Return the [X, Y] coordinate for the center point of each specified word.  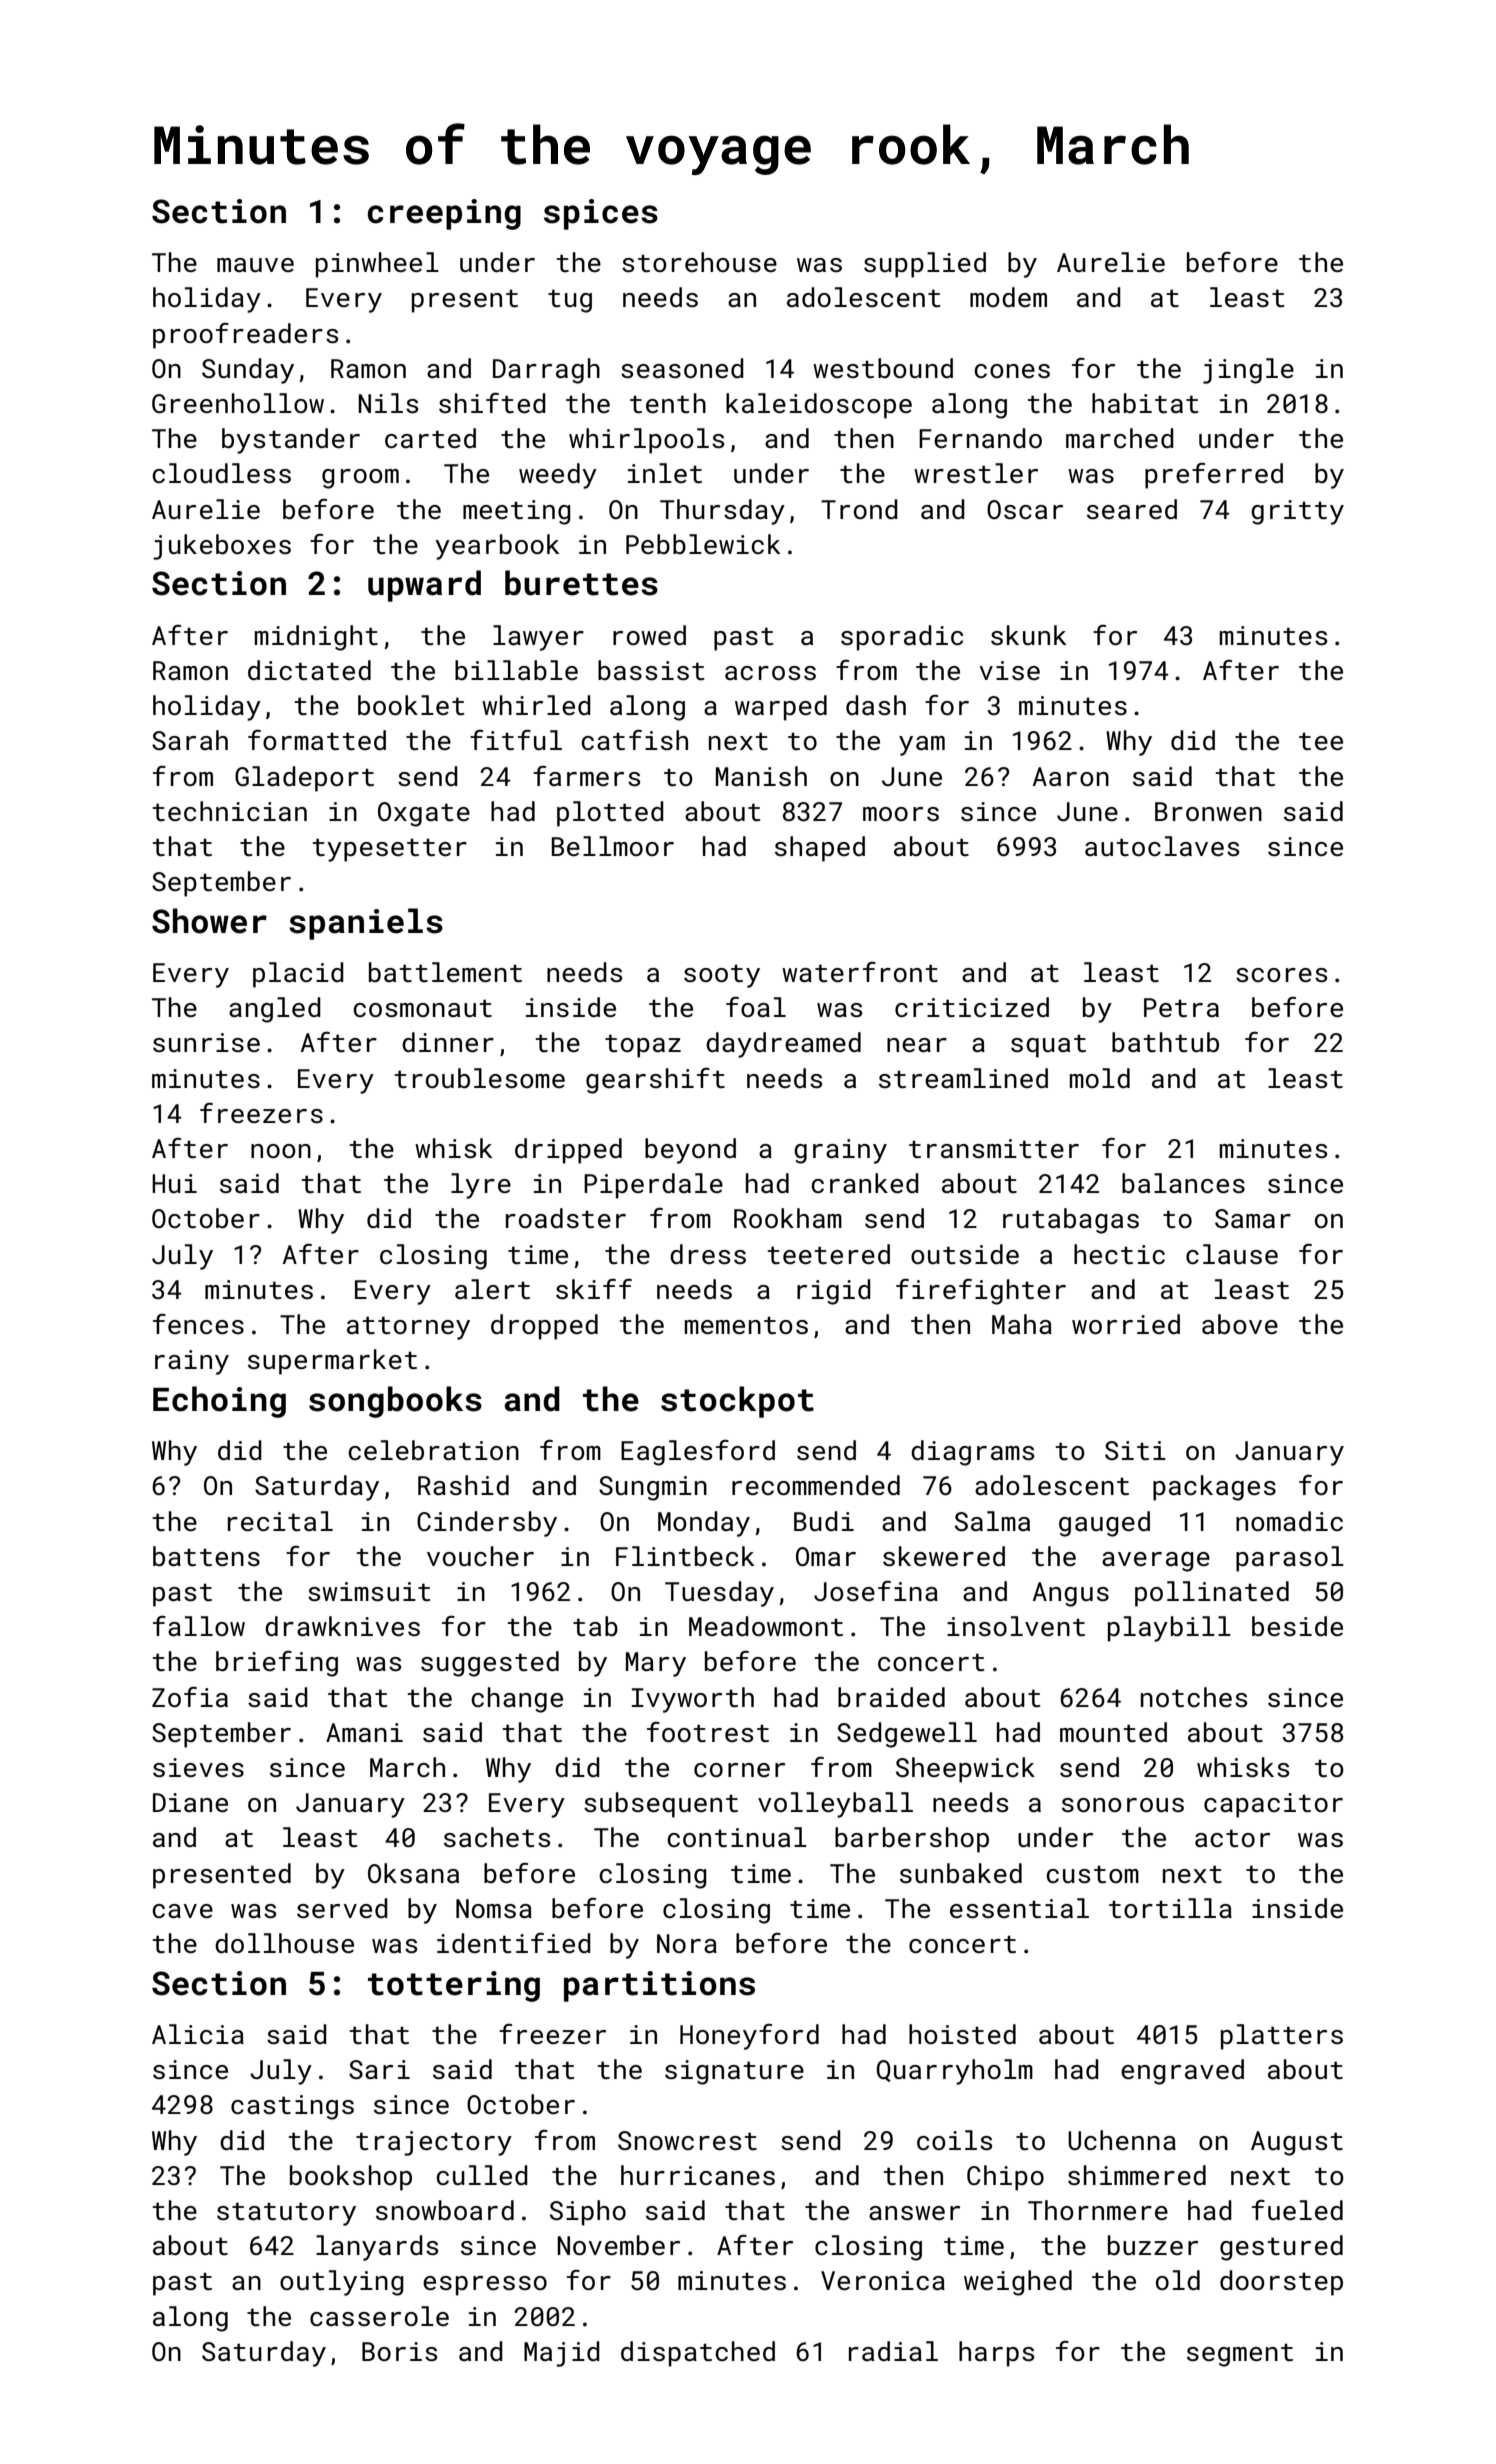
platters [1282, 2037]
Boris [399, 2352]
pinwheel [377, 265]
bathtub [1165, 1042]
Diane [190, 1803]
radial [893, 2351]
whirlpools [646, 441]
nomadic [1289, 1521]
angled [275, 1010]
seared [1132, 509]
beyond [690, 1151]
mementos [746, 1325]
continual [737, 1837]
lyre [481, 1186]
